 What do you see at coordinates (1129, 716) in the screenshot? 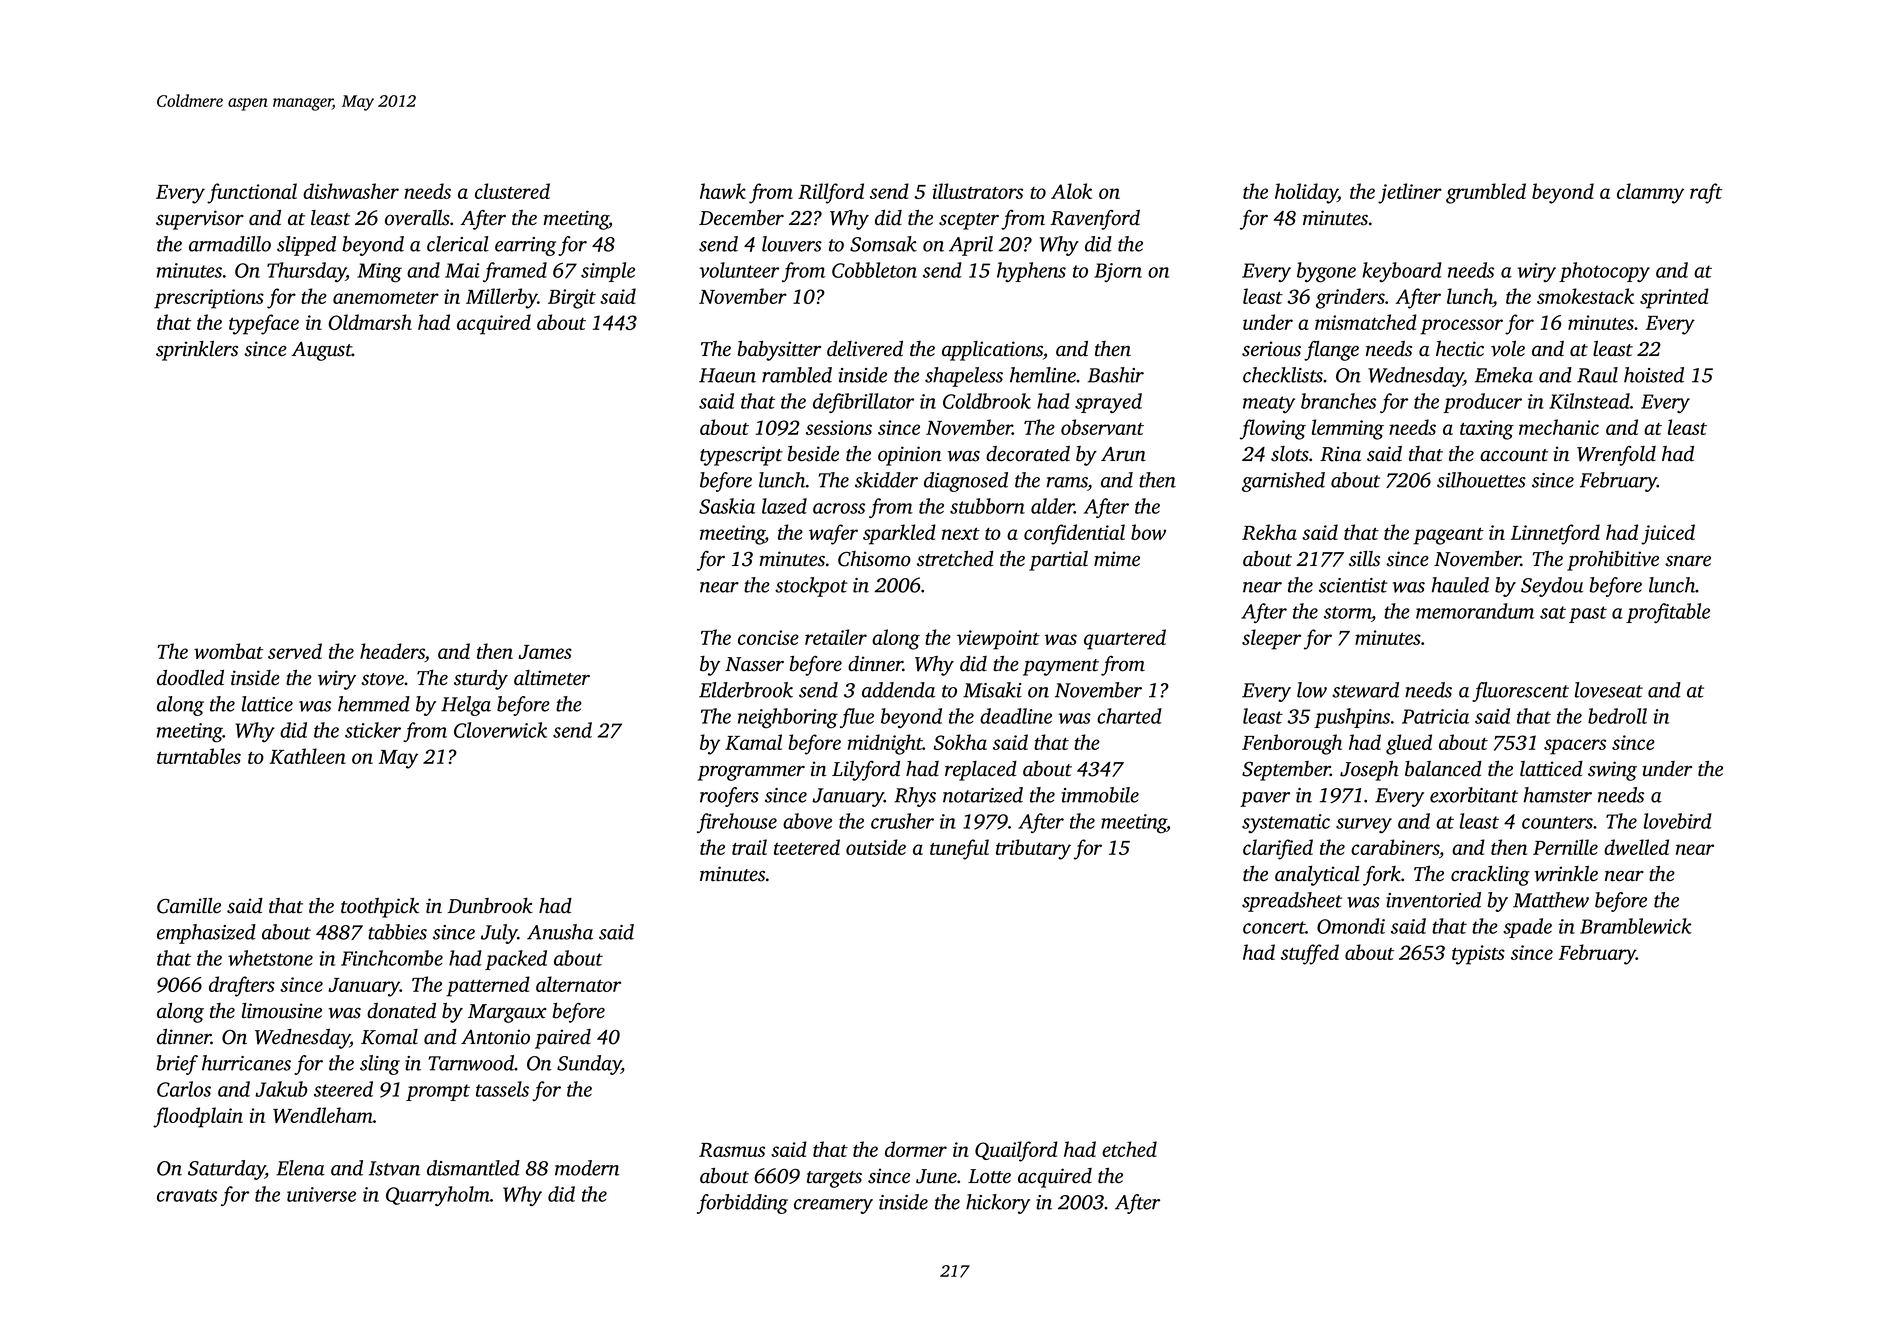
I see `charted` at bounding box center [1129, 716].
